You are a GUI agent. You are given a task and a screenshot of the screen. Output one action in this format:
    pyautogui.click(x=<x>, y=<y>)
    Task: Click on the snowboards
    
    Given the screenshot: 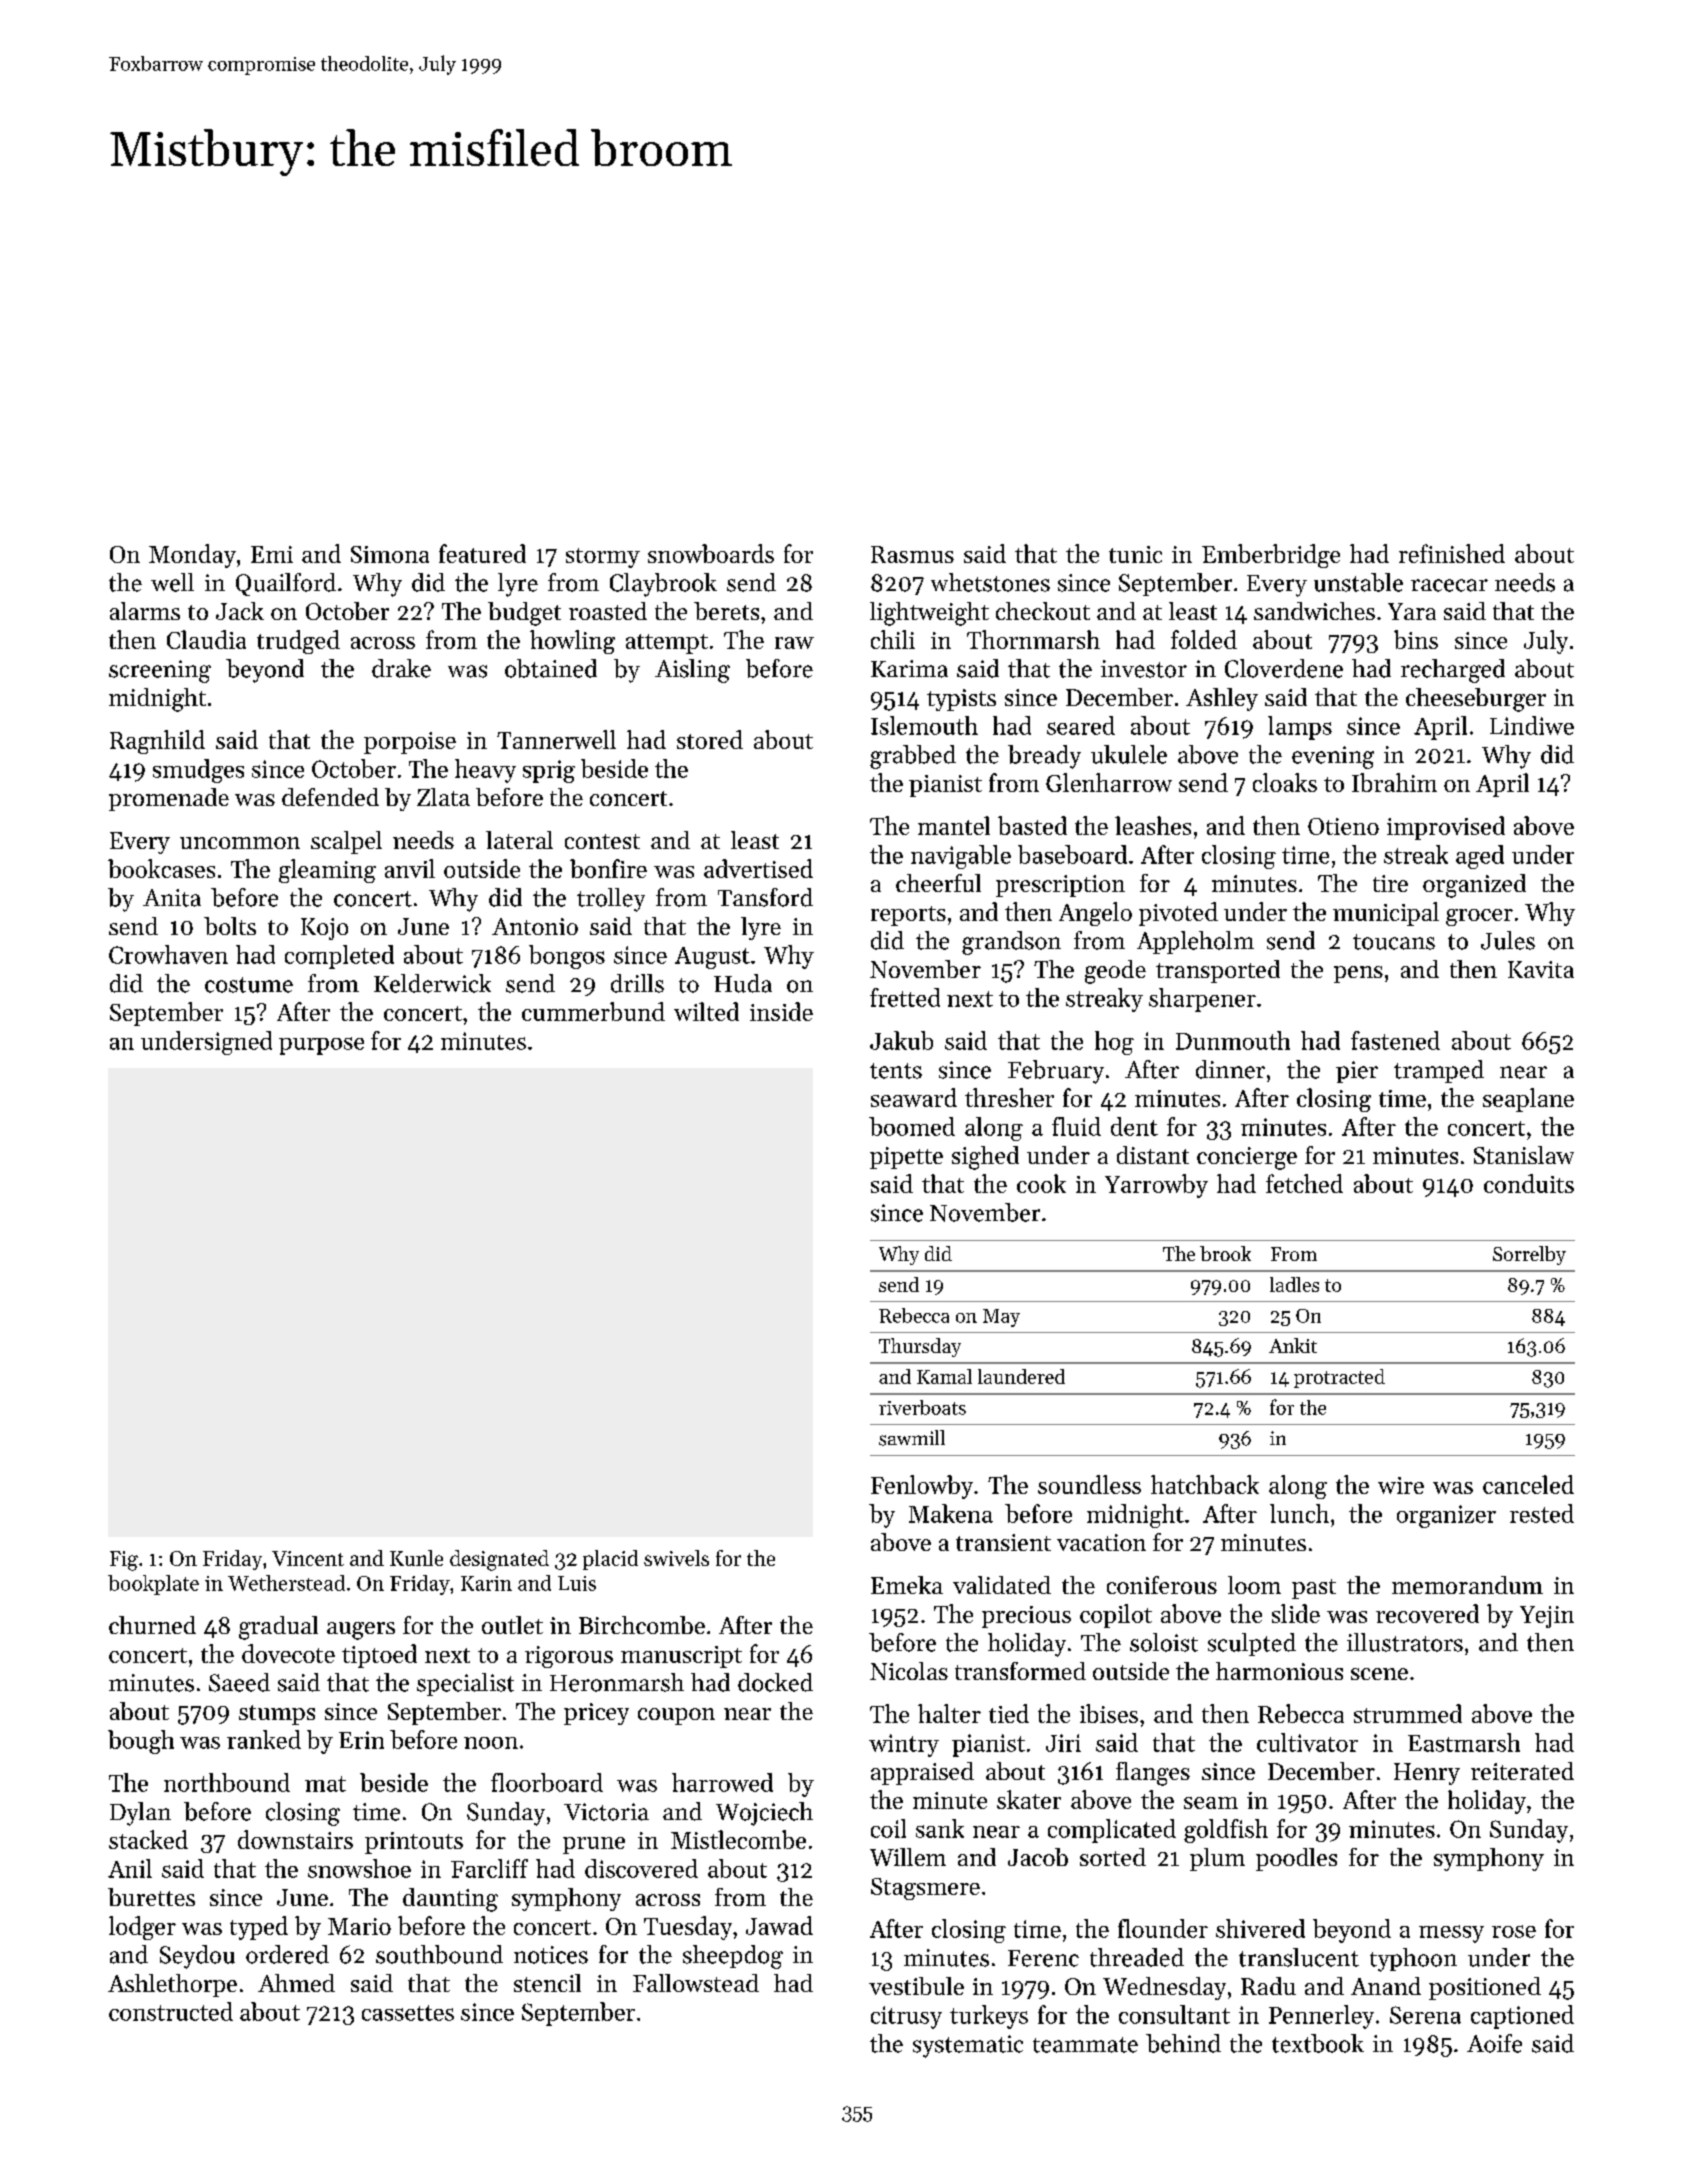 What is the action you would take?
    pyautogui.click(x=711, y=553)
